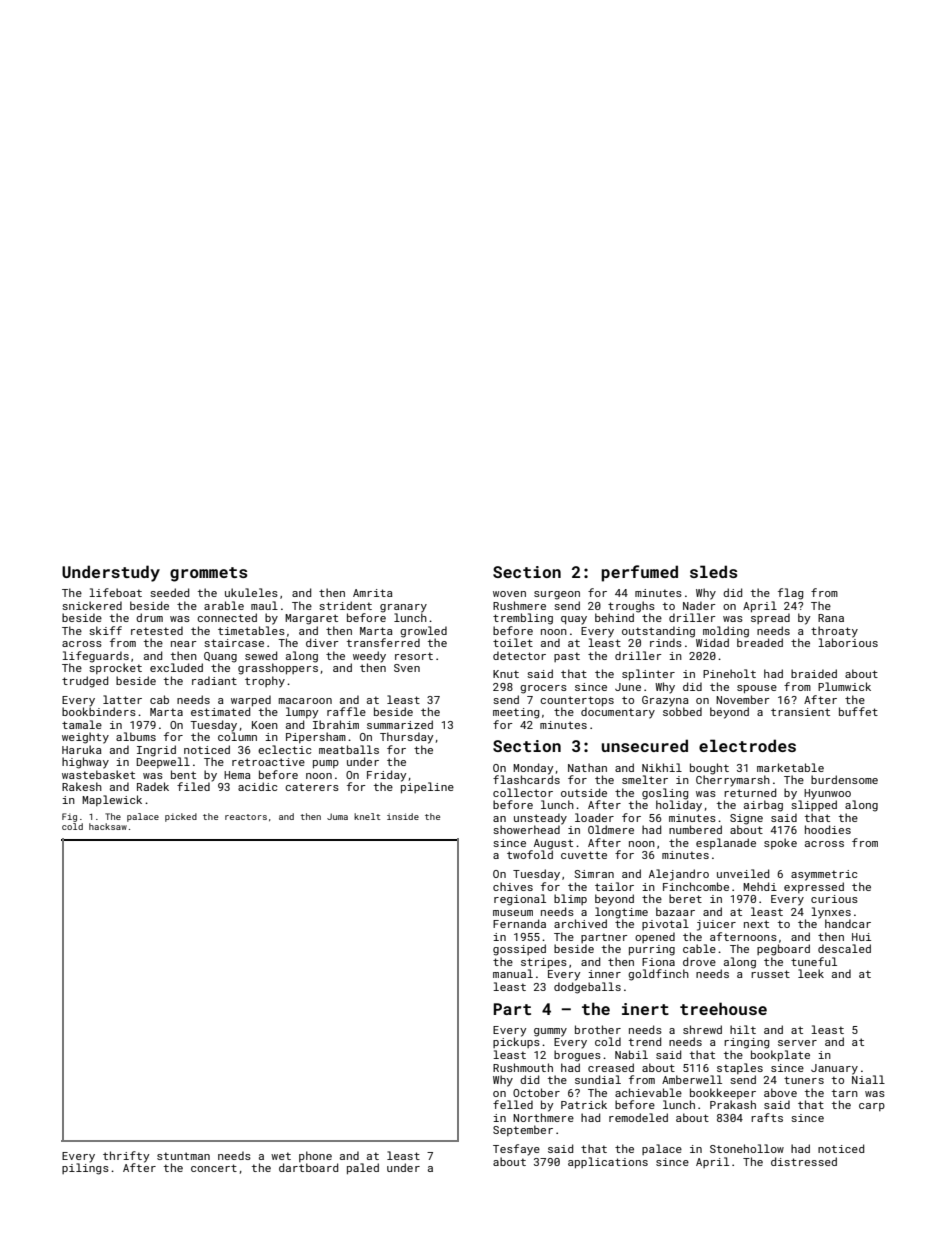 Image resolution: width=952 pixels, height=1233 pixels. Describe the element at coordinates (714, 571) in the document. I see `sleds` at that location.
